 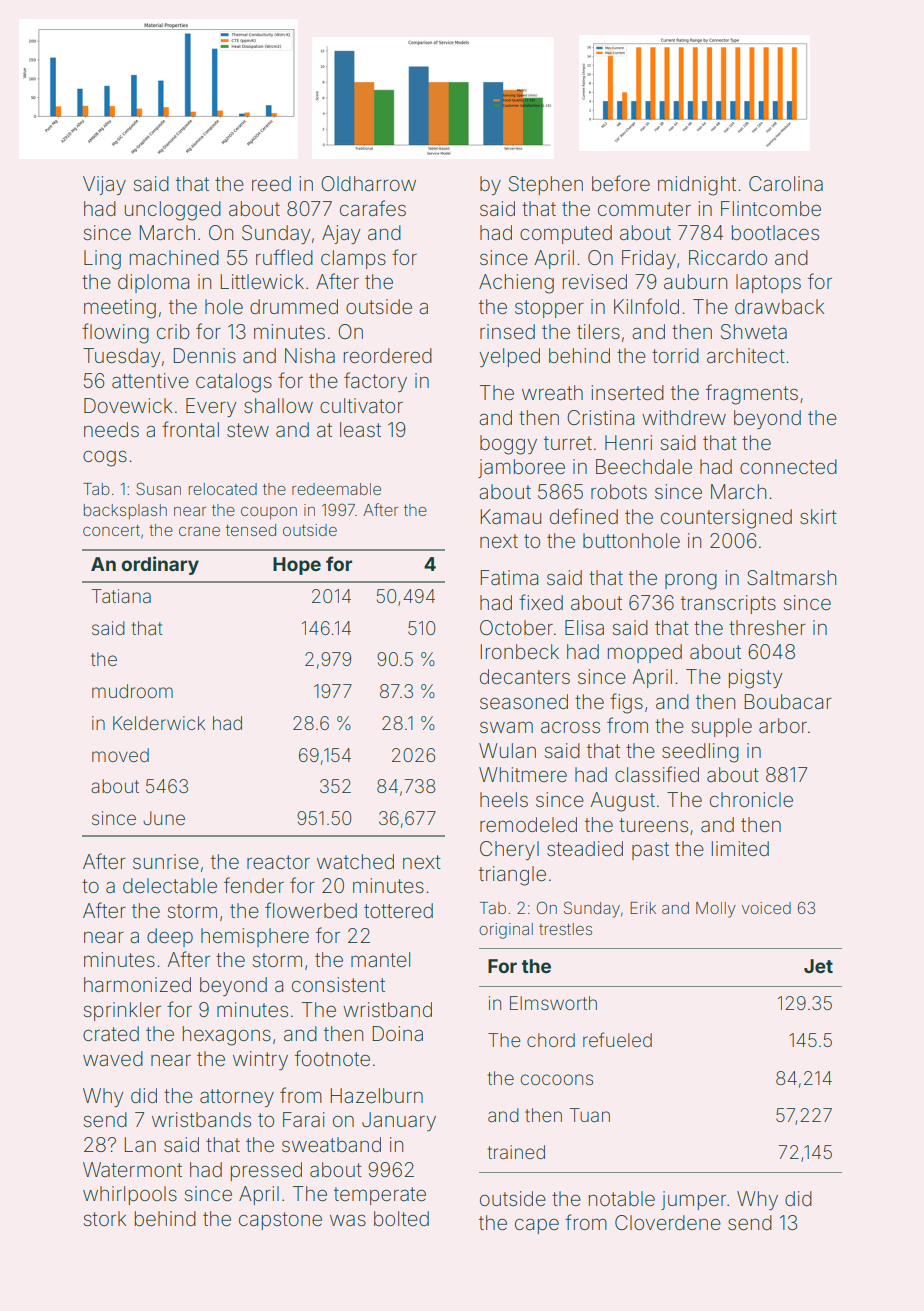 What do you see at coordinates (348, 1220) in the screenshot?
I see `was` at bounding box center [348, 1220].
